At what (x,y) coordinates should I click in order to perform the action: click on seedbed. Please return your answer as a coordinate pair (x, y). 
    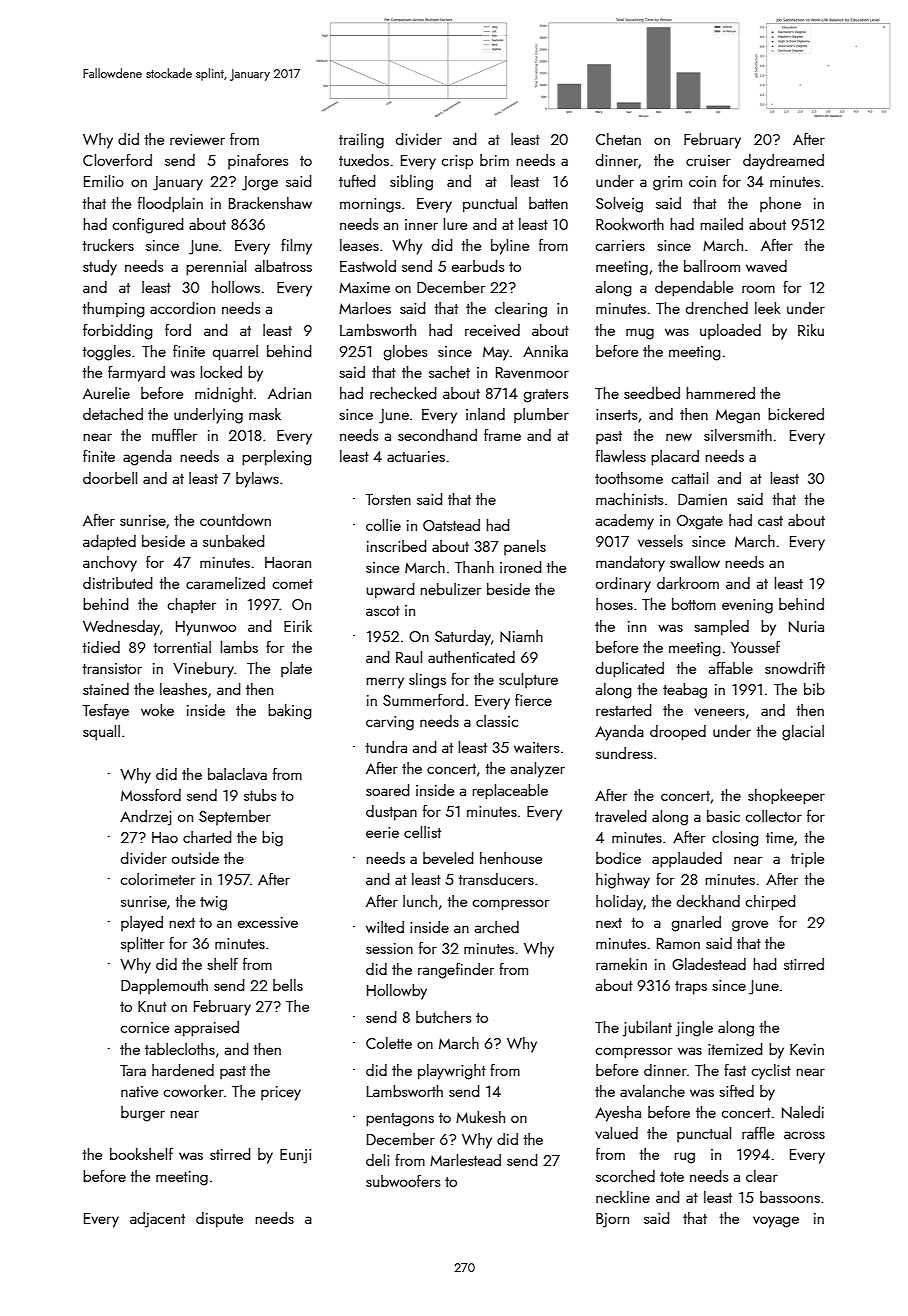
    Looking at the image, I should click on (652, 393).
